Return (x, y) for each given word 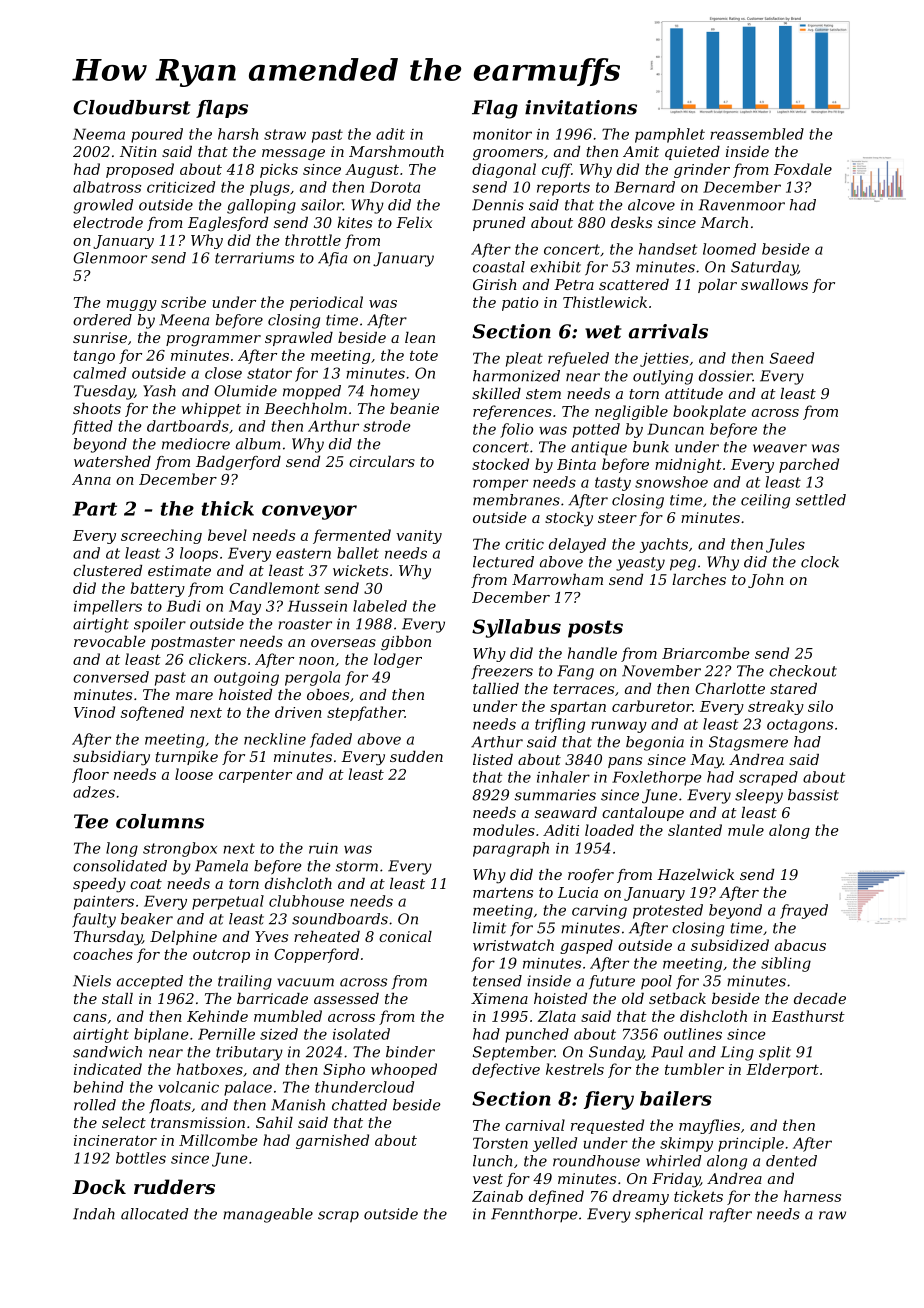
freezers (502, 672)
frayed (804, 911)
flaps (222, 109)
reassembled (757, 134)
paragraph (511, 849)
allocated (154, 1214)
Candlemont (274, 588)
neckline (275, 739)
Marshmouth (396, 151)
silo (820, 706)
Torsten (500, 1143)
